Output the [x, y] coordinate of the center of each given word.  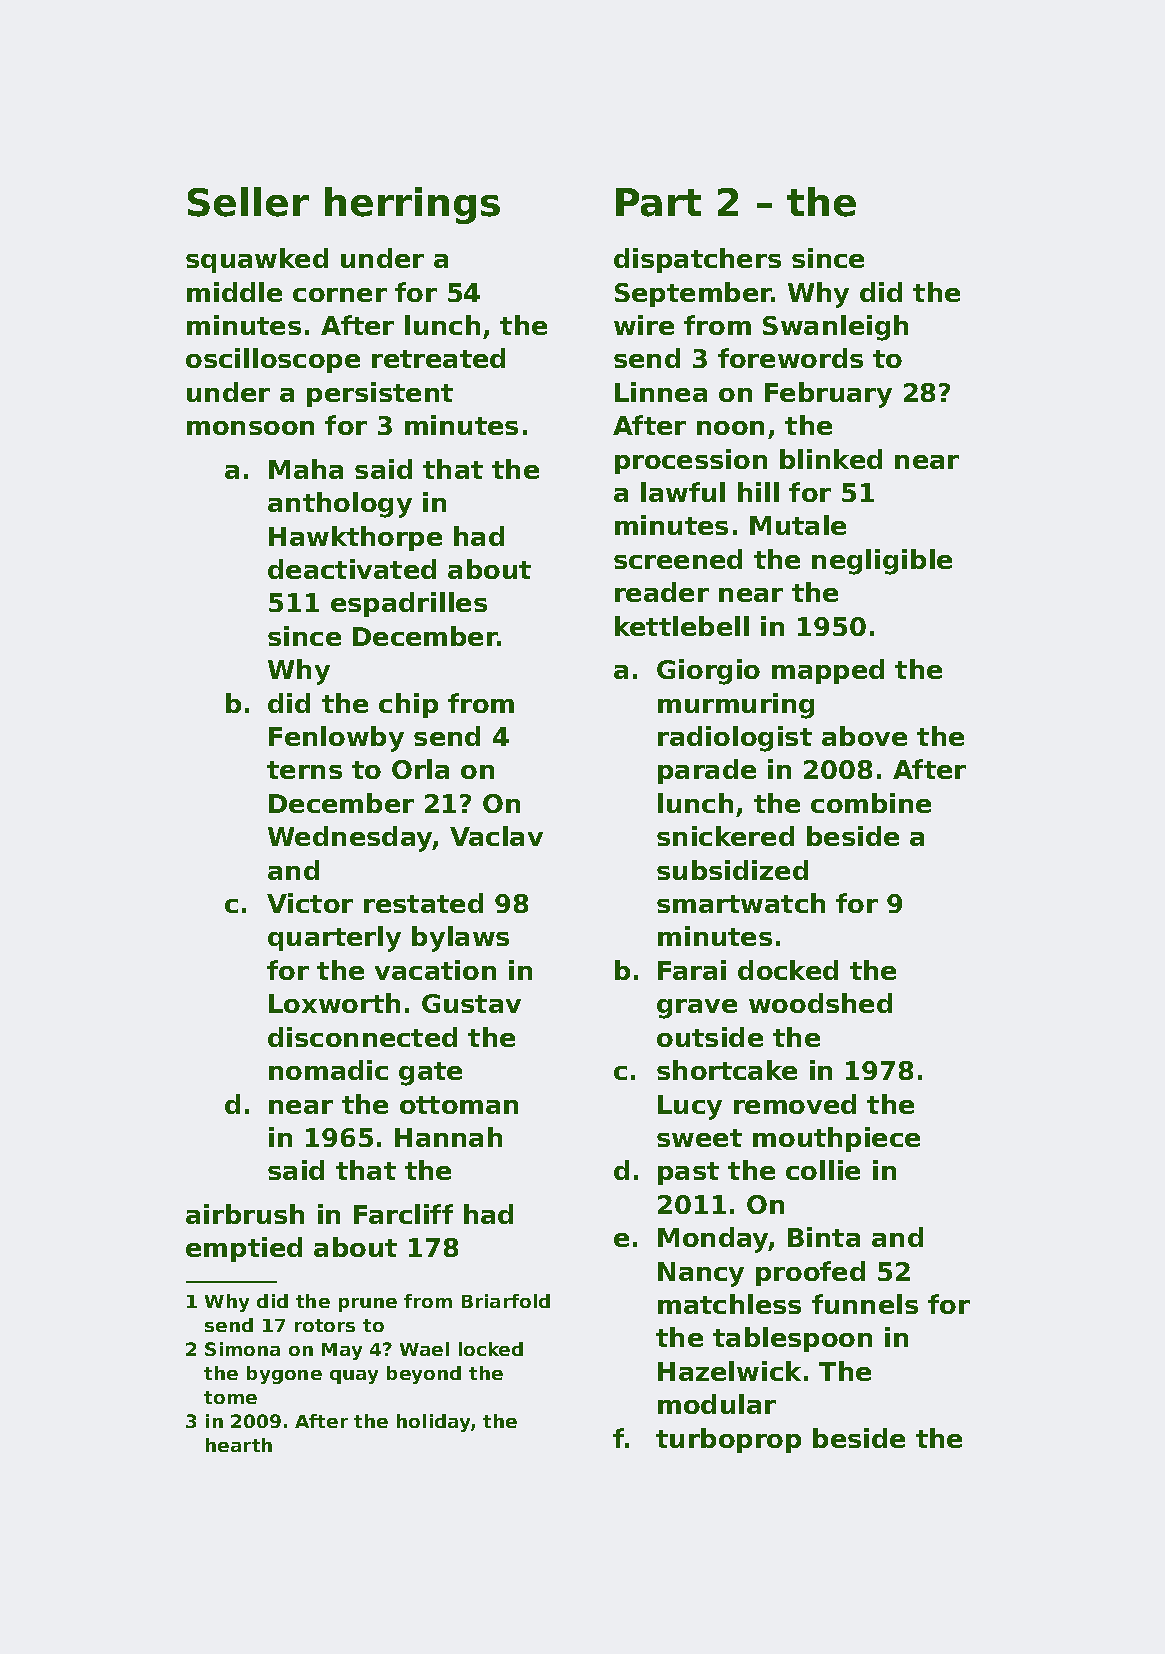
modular [717, 1404]
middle [234, 292]
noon [730, 428]
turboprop [728, 1440]
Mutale [798, 525]
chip [408, 705]
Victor [310, 903]
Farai [692, 970]
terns [304, 770]
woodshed [820, 1003]
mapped [828, 671]
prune [368, 1305]
